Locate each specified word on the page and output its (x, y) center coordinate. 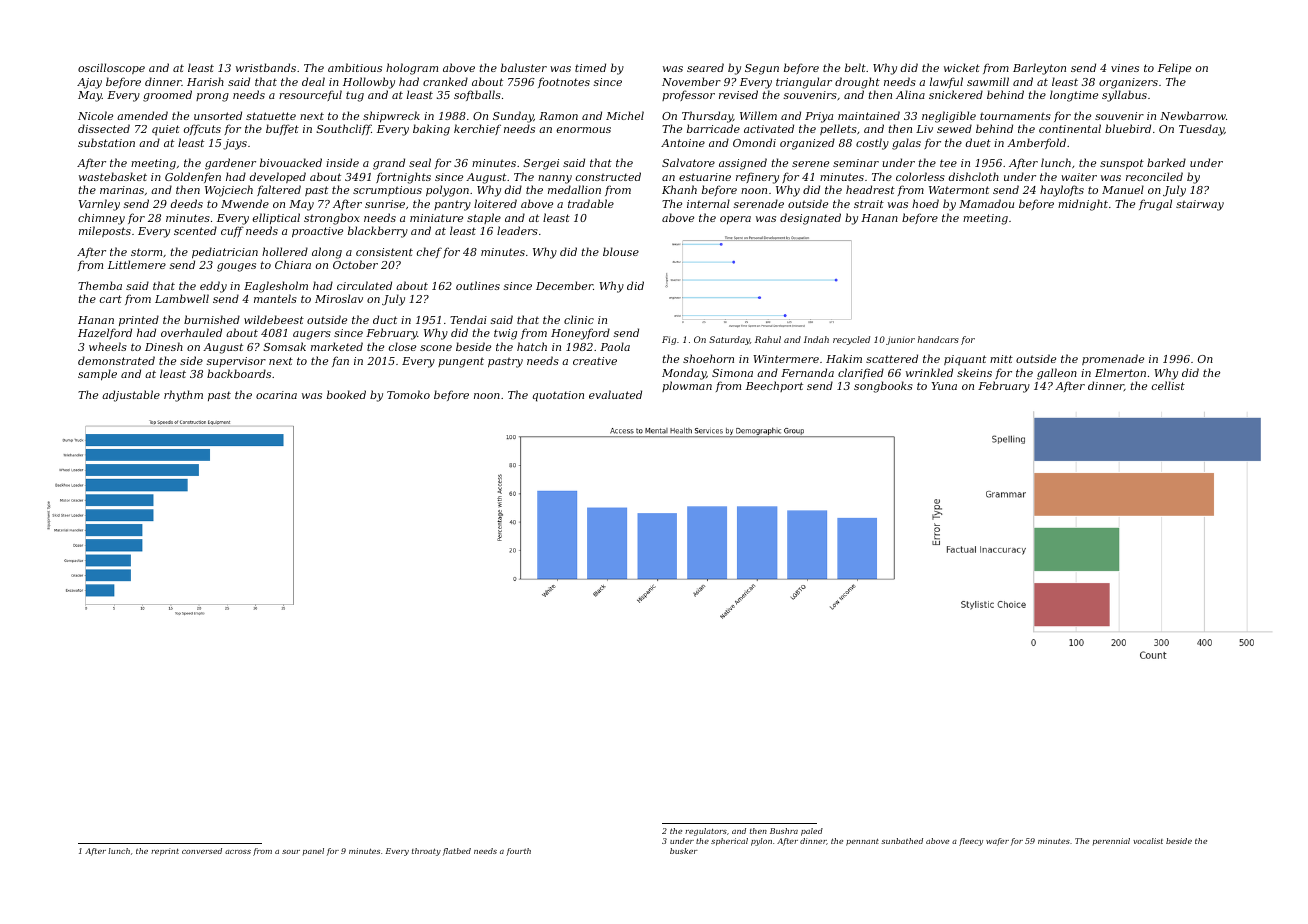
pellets (838, 129)
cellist (1168, 385)
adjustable (131, 396)
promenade (1113, 359)
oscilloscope (111, 68)
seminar (856, 163)
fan (340, 361)
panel (313, 851)
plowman (687, 386)
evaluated (615, 394)
